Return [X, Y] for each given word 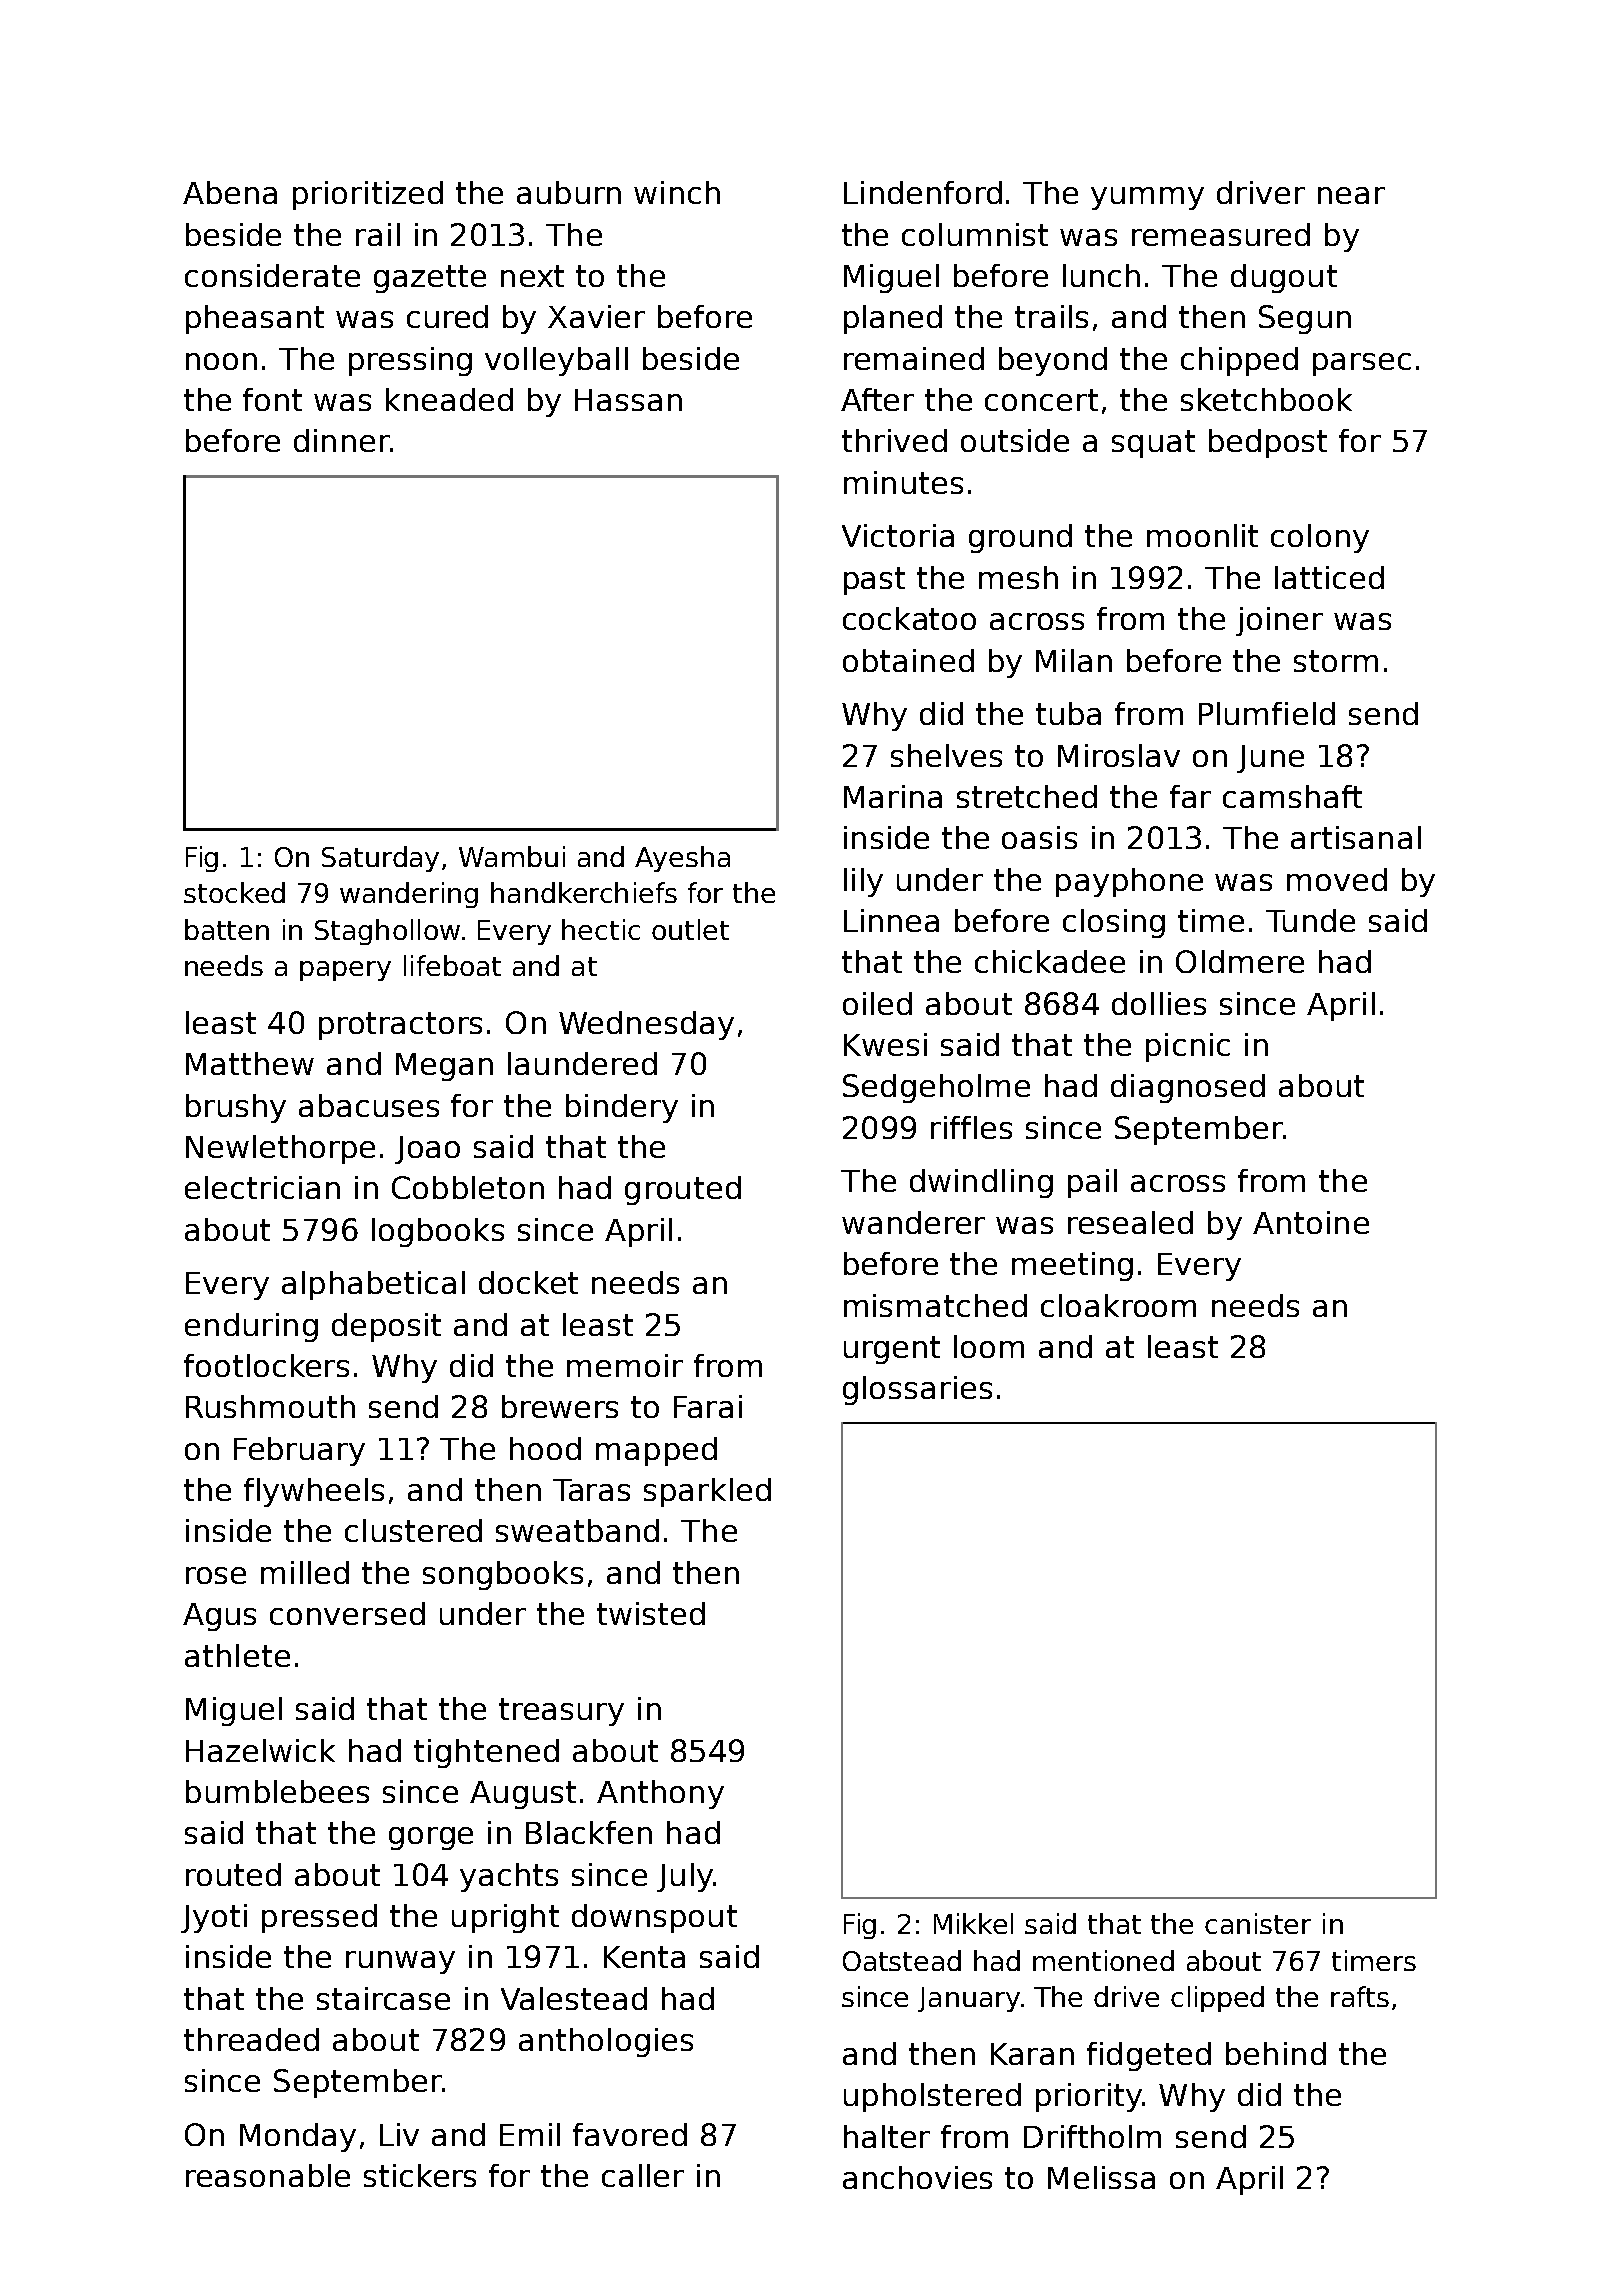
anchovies [917, 2177]
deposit [386, 1327]
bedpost [1268, 443]
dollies [1159, 1003]
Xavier [596, 316]
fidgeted [1149, 2056]
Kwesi [885, 1044]
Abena [230, 192]
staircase [383, 1998]
